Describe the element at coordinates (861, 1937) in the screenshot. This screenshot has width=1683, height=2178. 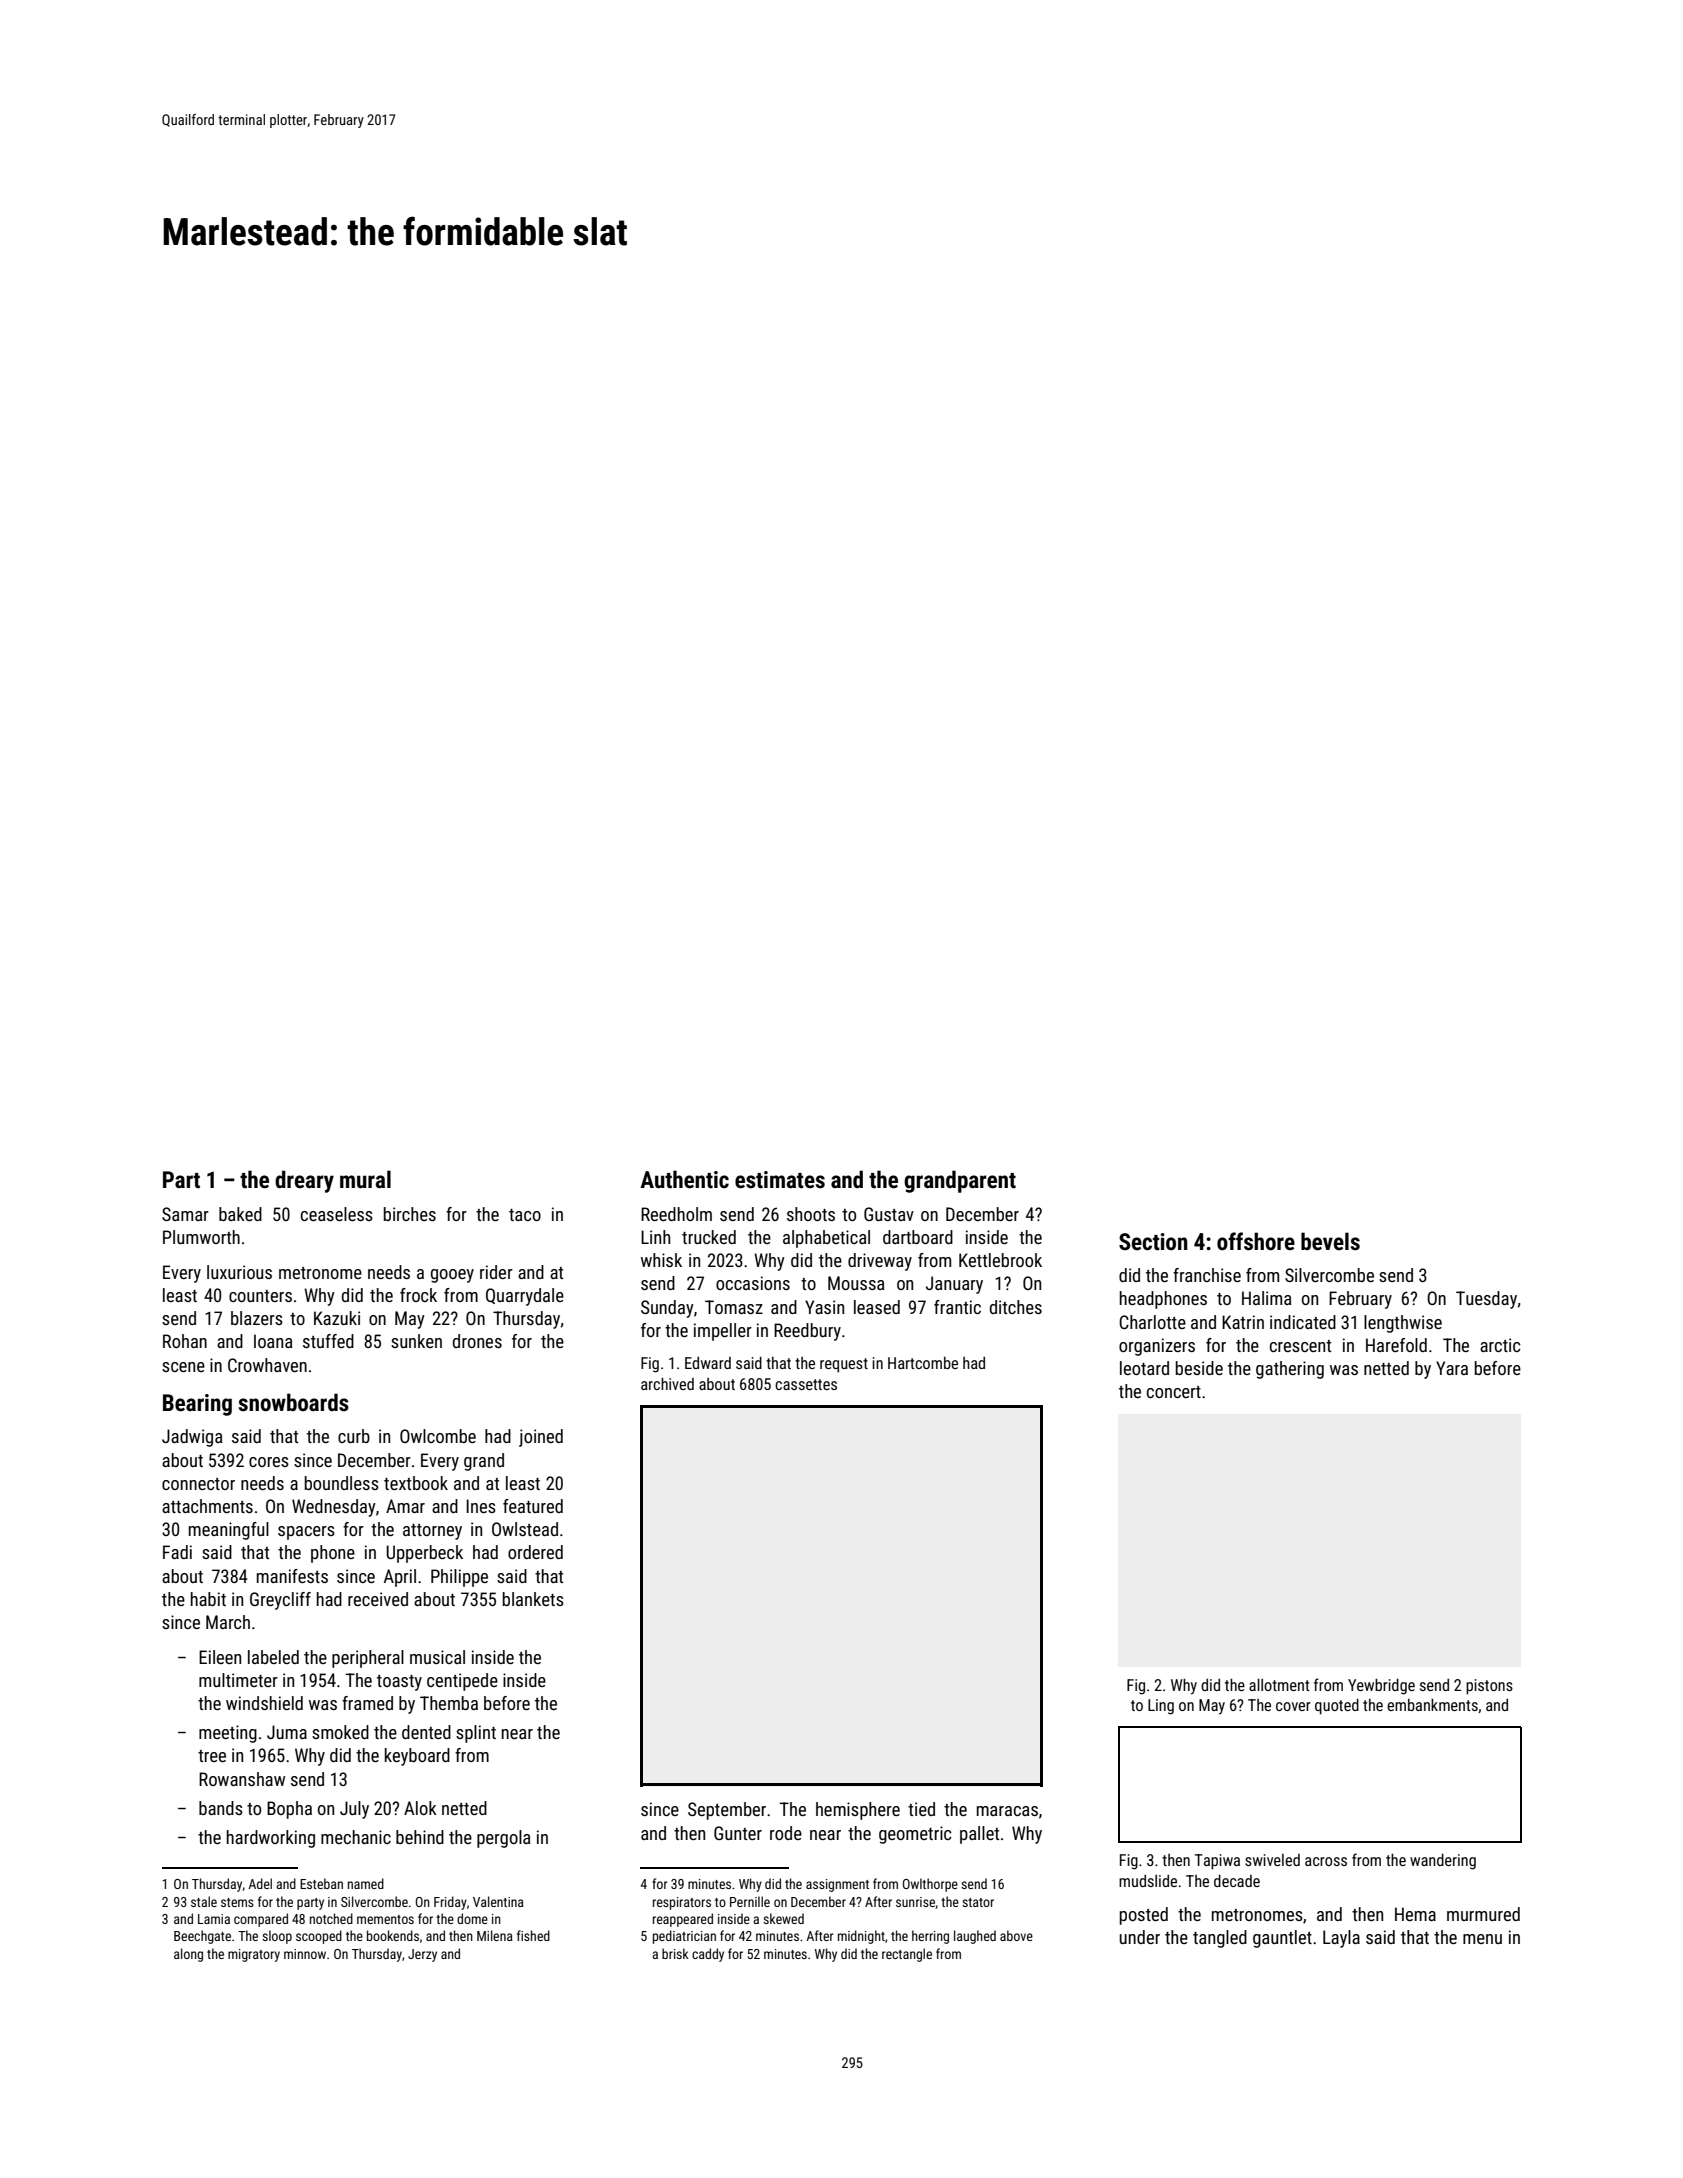
I see `midnight` at that location.
